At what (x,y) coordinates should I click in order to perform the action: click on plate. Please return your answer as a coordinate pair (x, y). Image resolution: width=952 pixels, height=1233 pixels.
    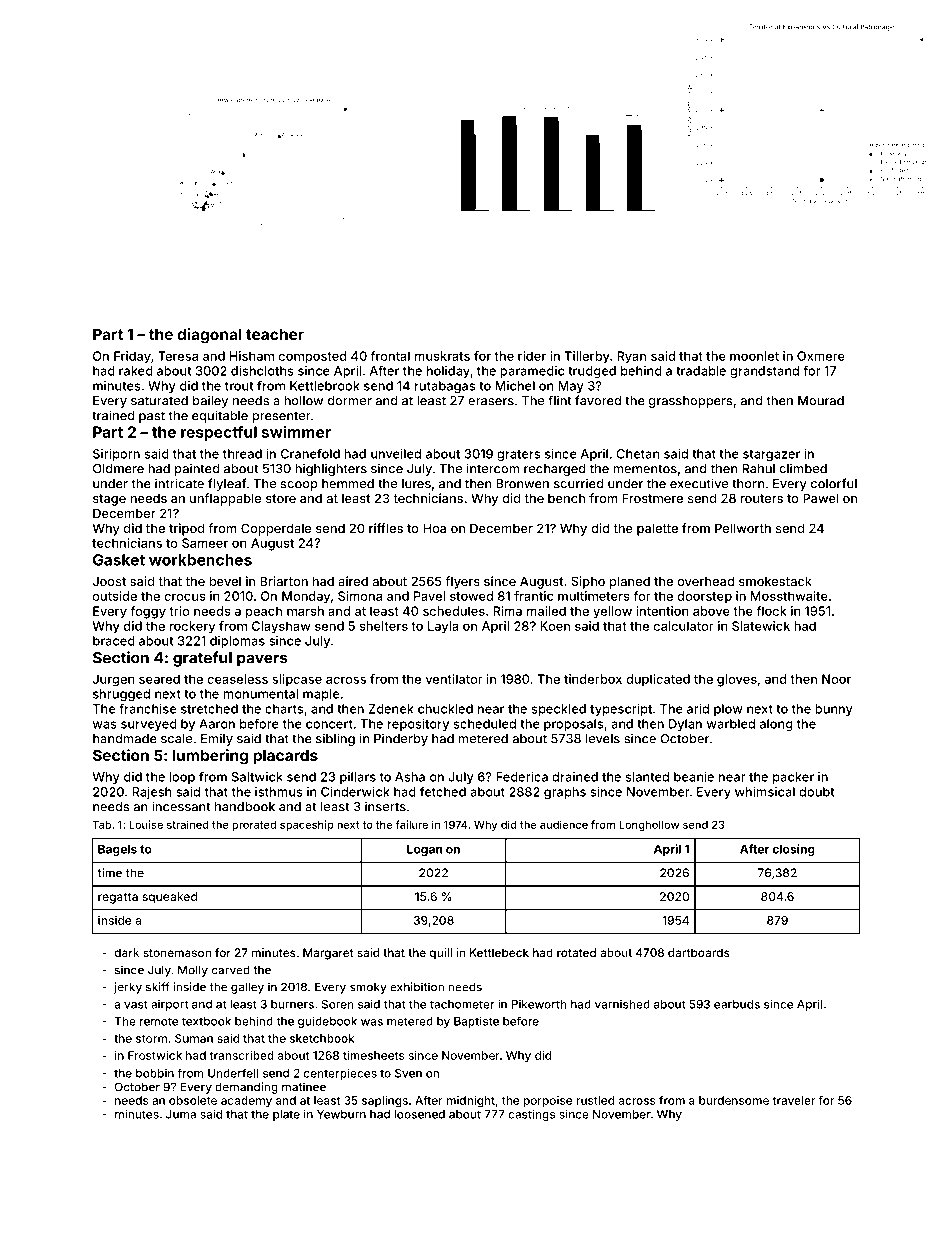
    Looking at the image, I should click on (286, 1115).
